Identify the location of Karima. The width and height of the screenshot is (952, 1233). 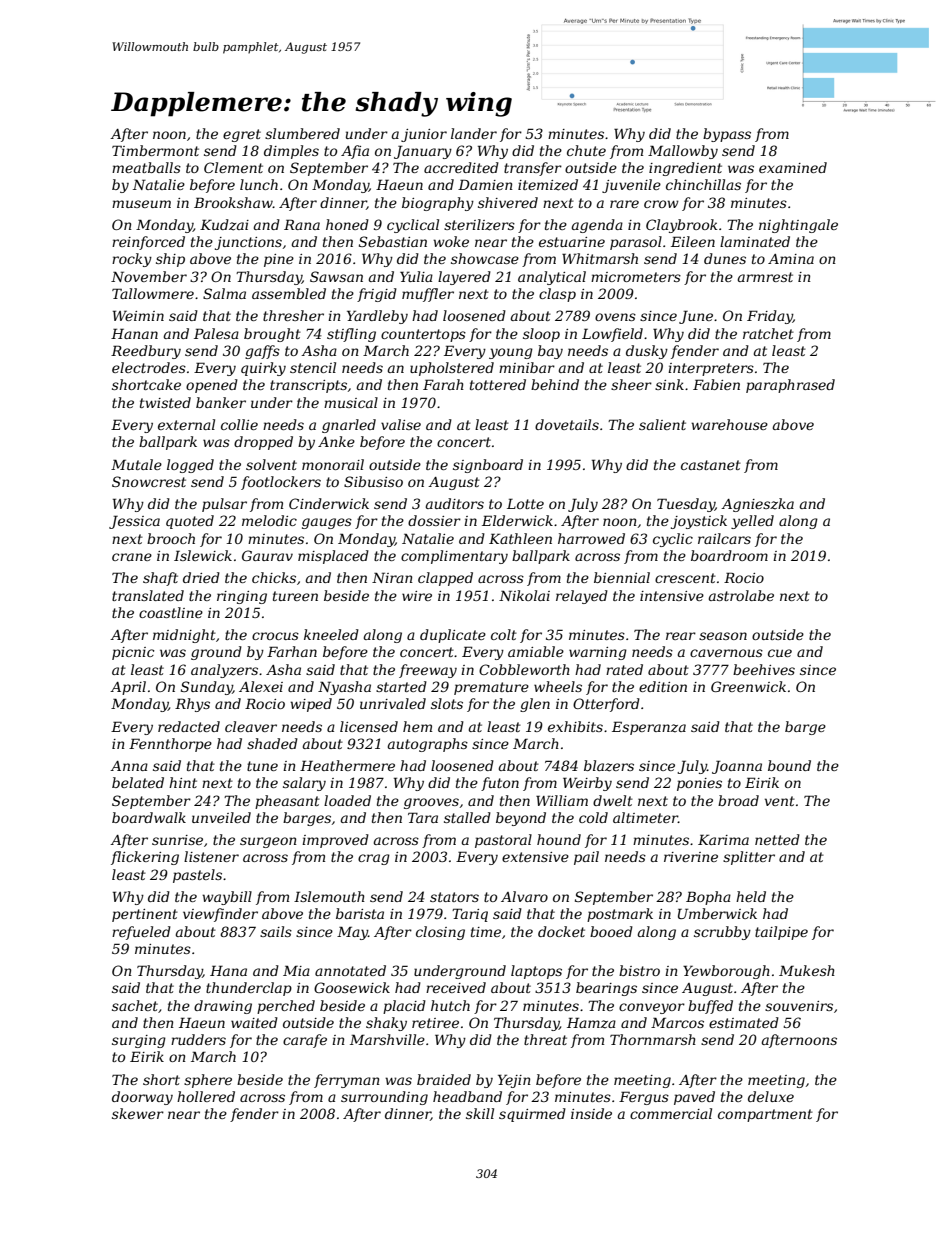
(723, 839).
